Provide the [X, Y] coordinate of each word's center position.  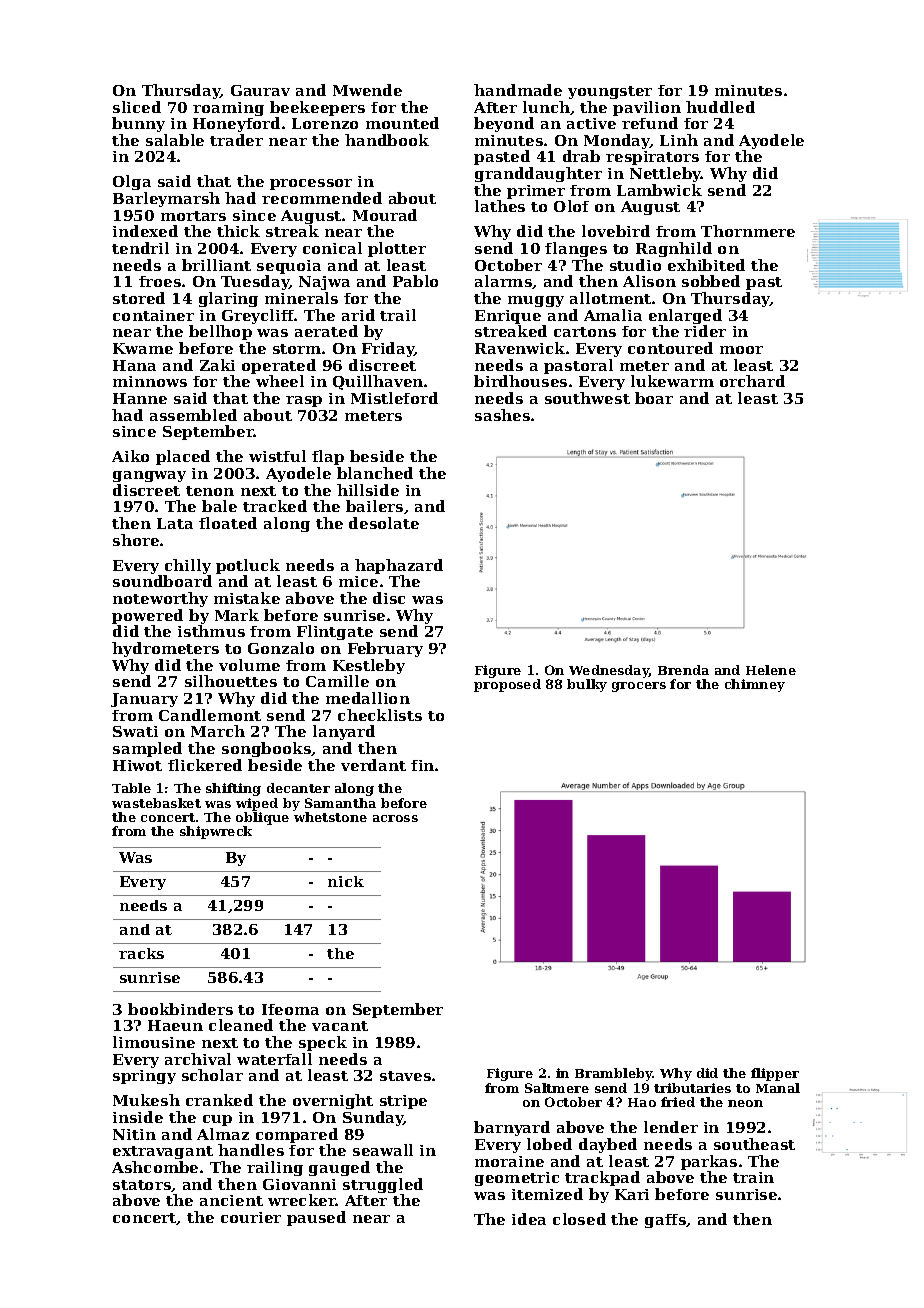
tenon [210, 491]
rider [705, 331]
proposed [507, 685]
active [591, 123]
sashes [502, 415]
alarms [503, 281]
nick [346, 881]
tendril [140, 248]
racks [141, 953]
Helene [771, 670]
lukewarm [672, 381]
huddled [720, 107]
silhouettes [231, 681]
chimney [755, 685]
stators [142, 1185]
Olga [132, 182]
